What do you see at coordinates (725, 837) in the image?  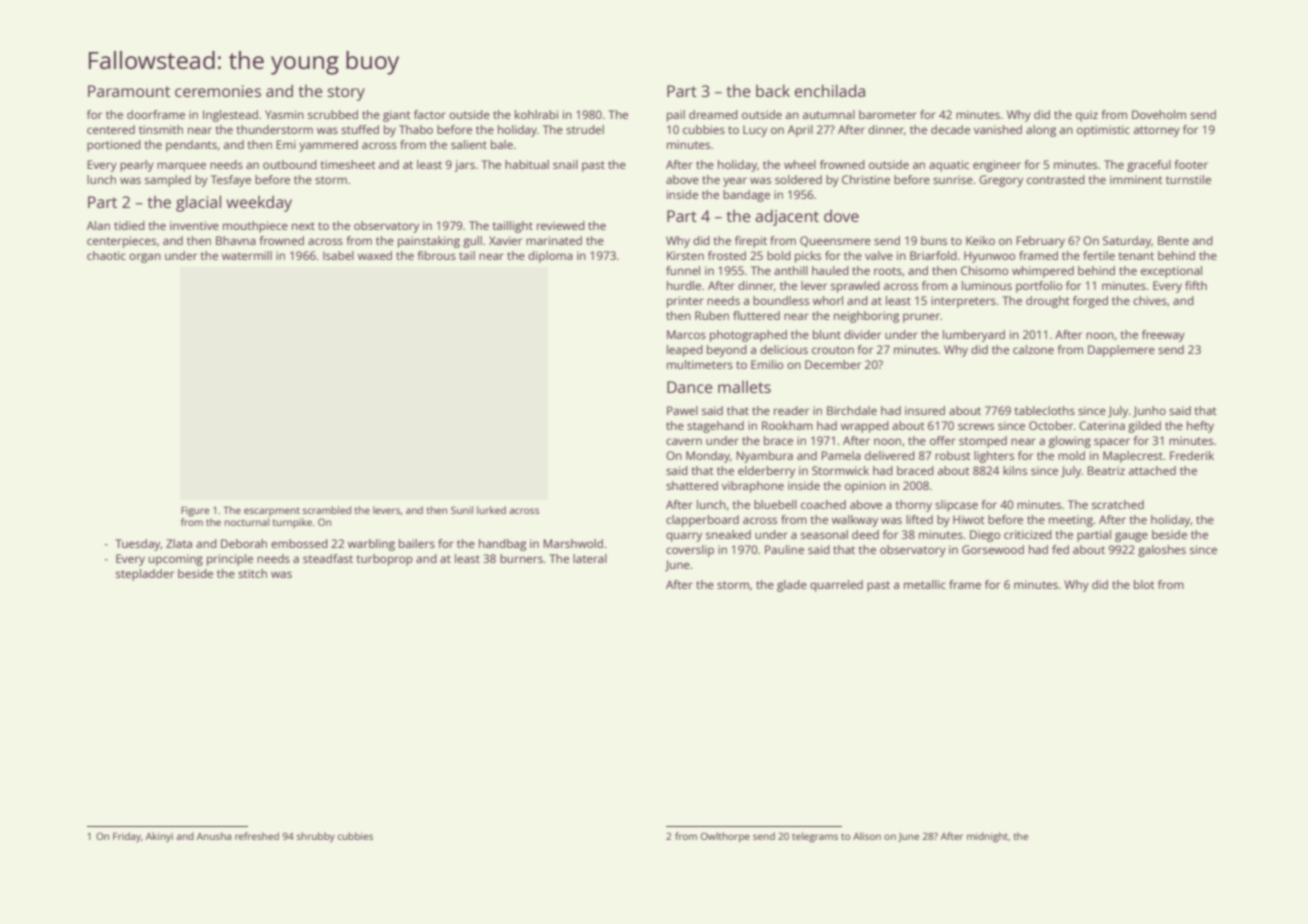 I see `Owlthorpe` at bounding box center [725, 837].
